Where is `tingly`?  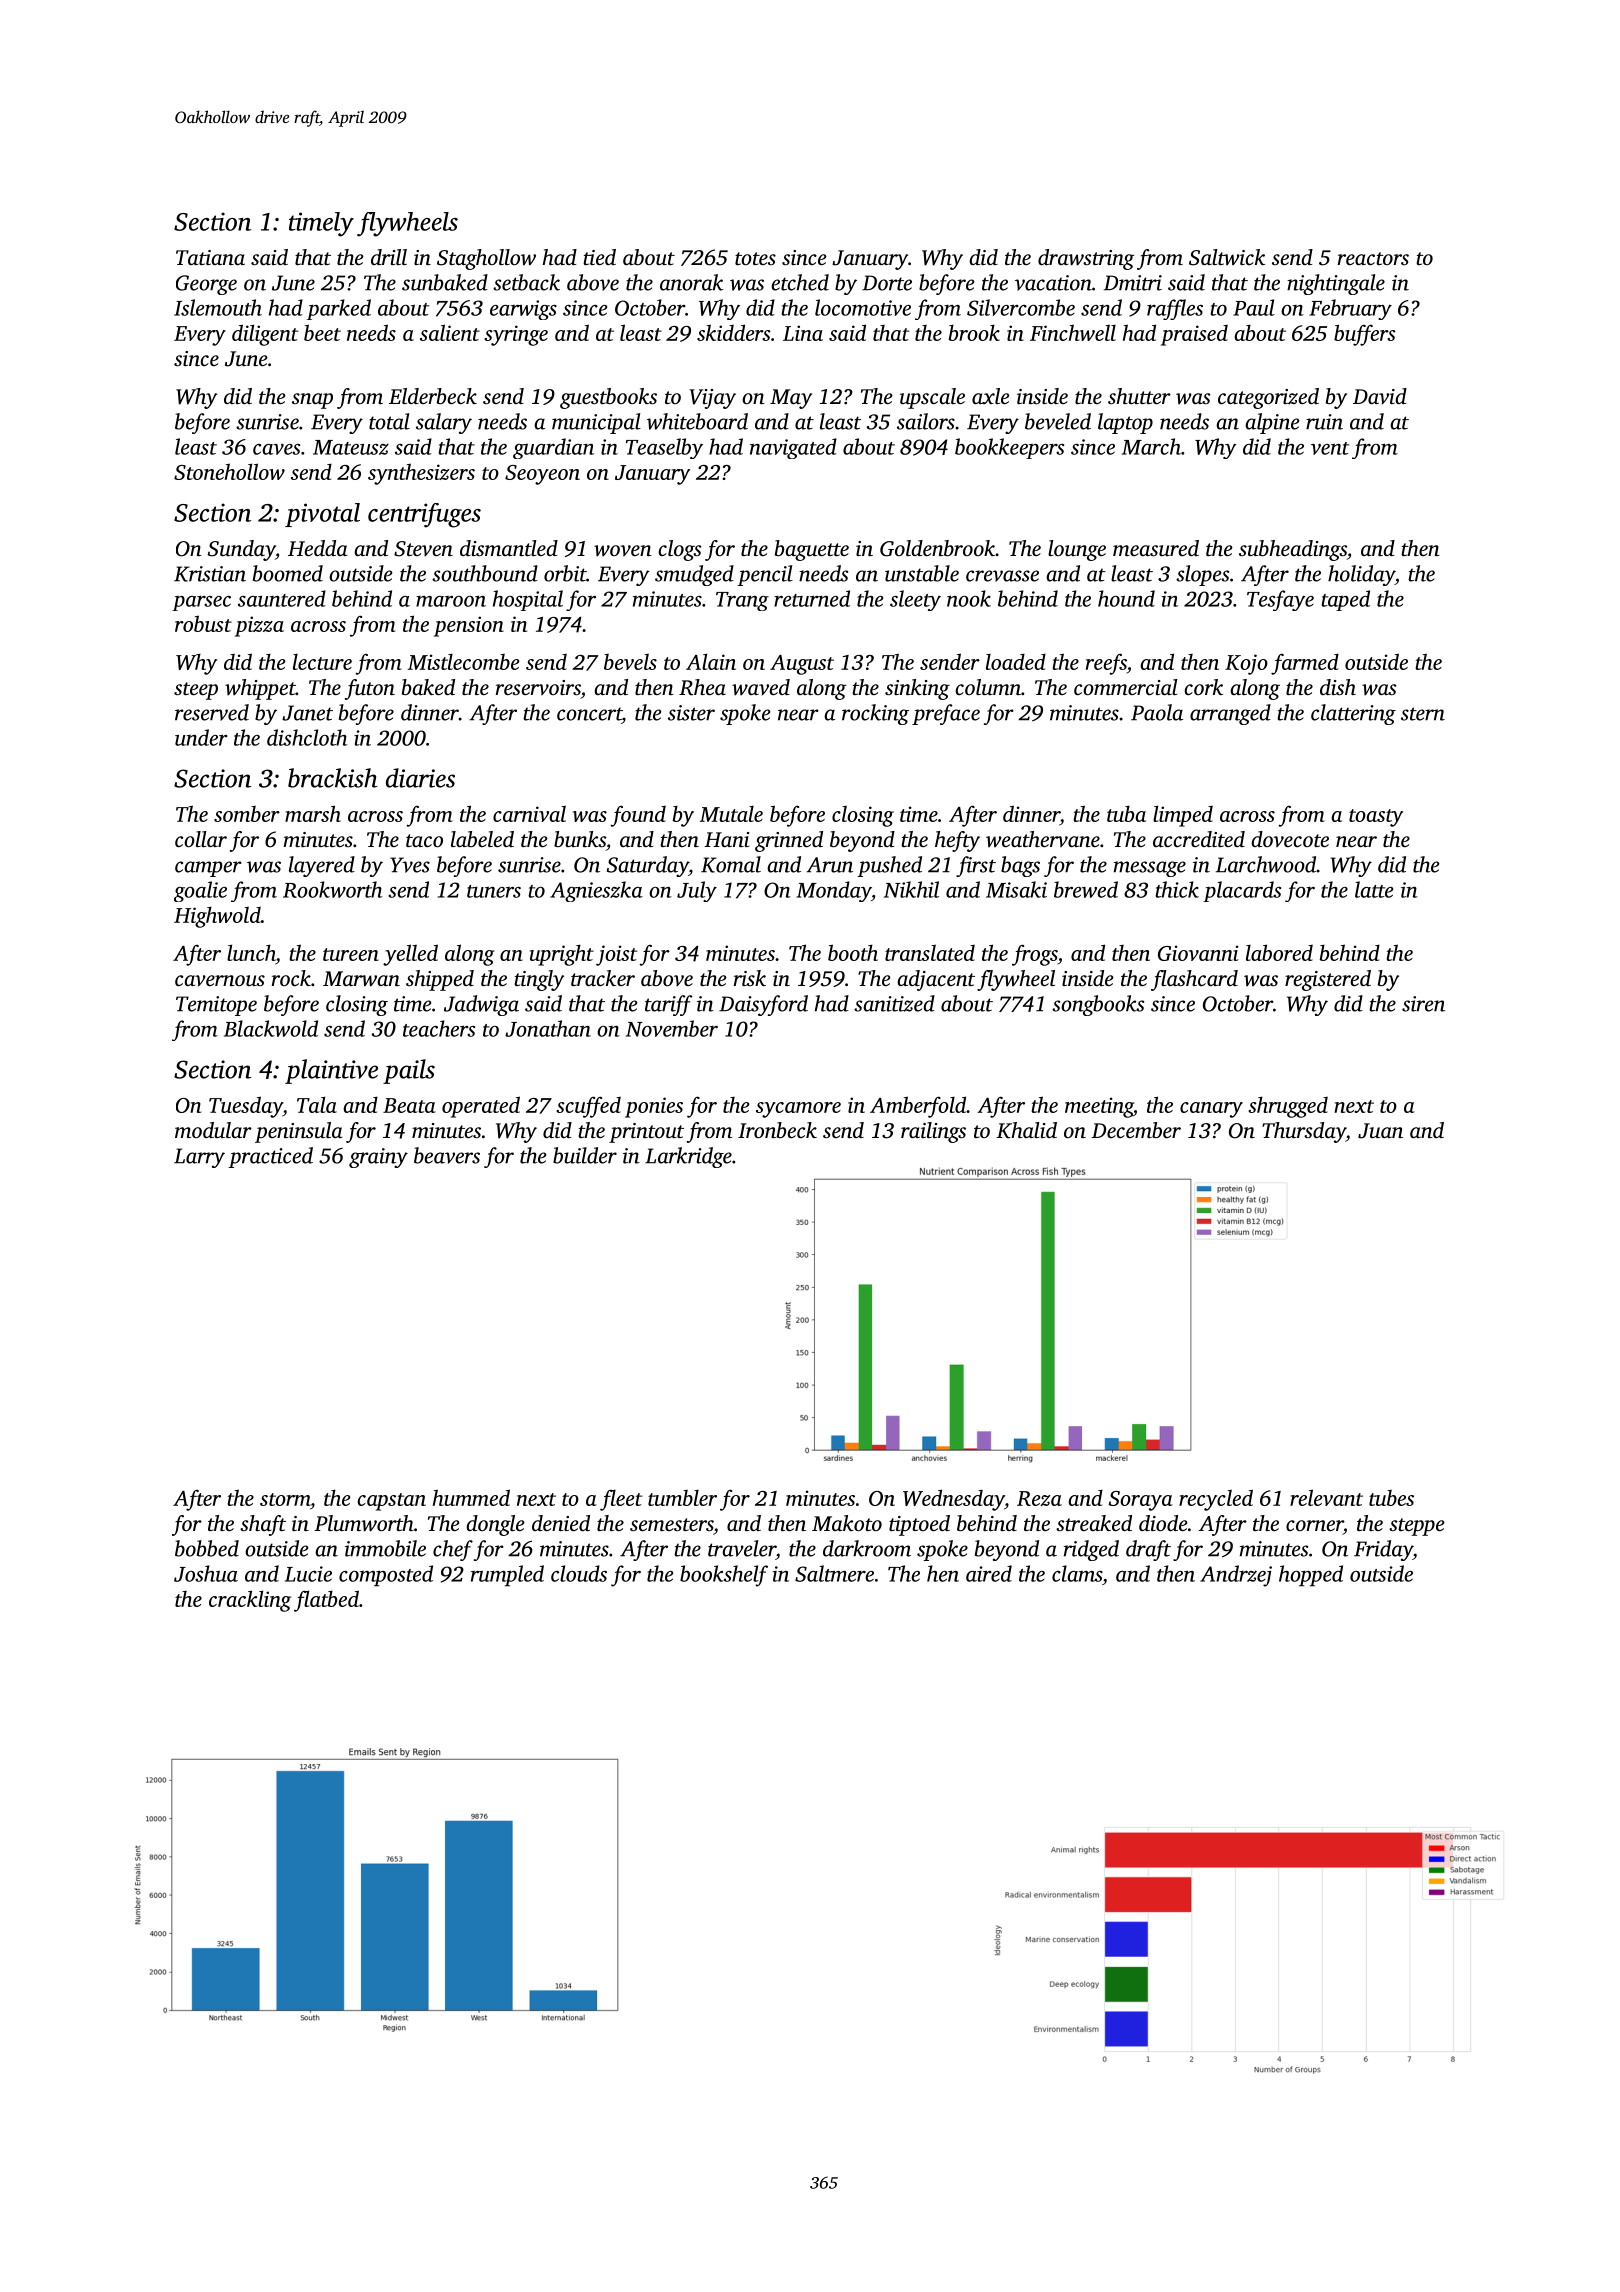
tingly is located at coordinates (539, 980).
